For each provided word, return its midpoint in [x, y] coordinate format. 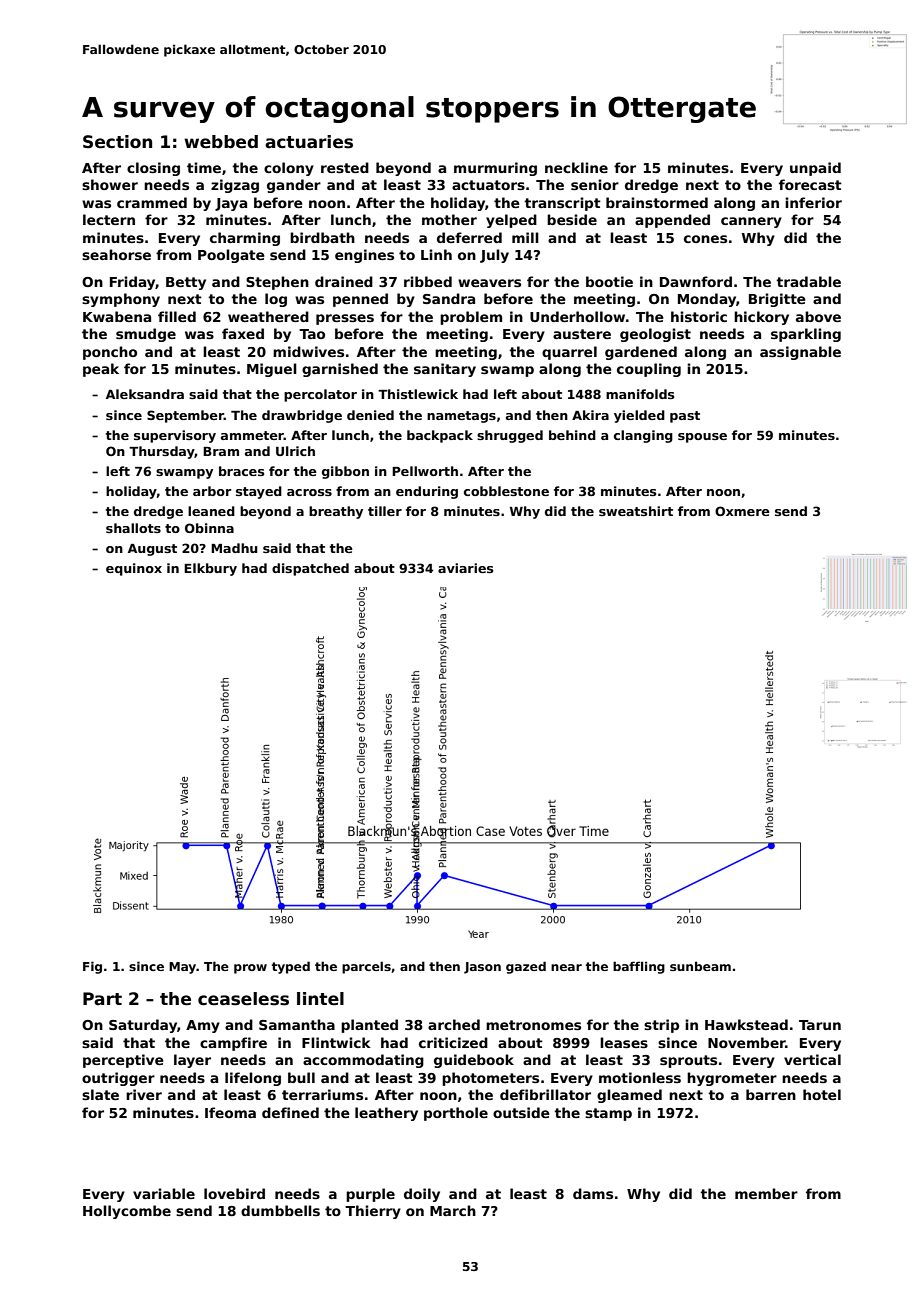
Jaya [231, 204]
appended [672, 221]
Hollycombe [127, 1212]
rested [345, 167]
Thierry [373, 1212]
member [766, 1193]
